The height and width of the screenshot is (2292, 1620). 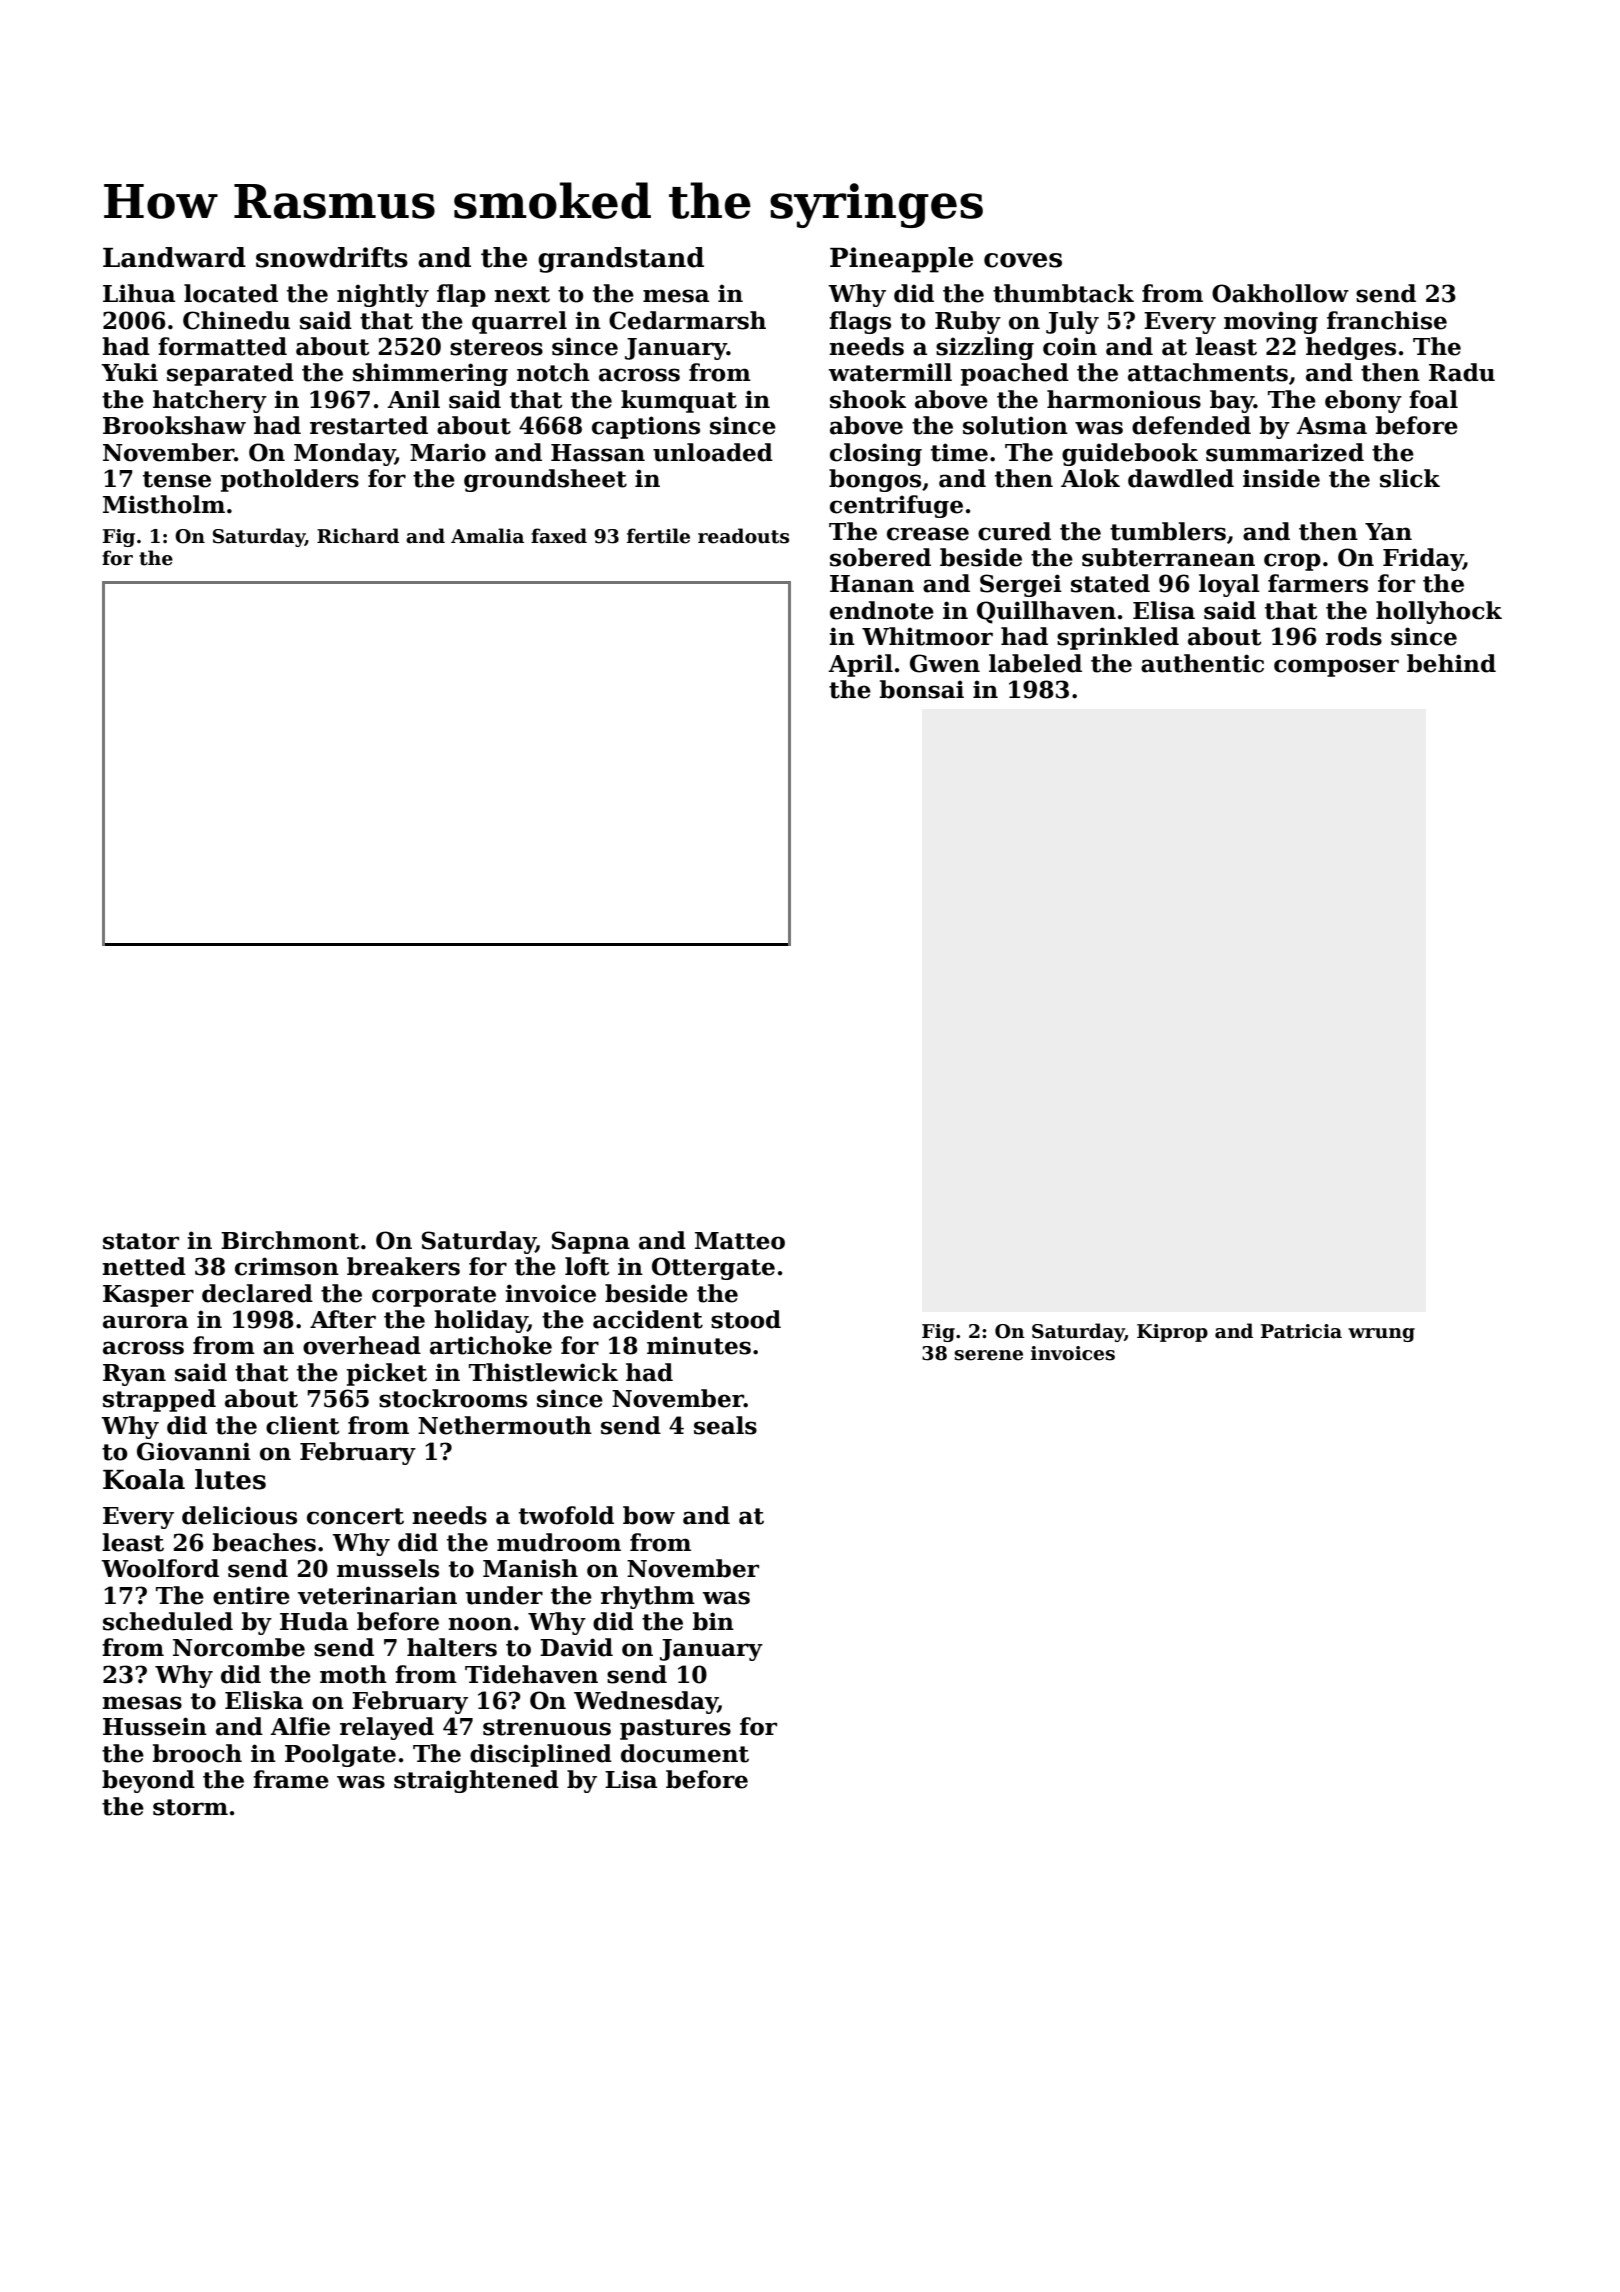 I want to click on pastures, so click(x=675, y=1729).
